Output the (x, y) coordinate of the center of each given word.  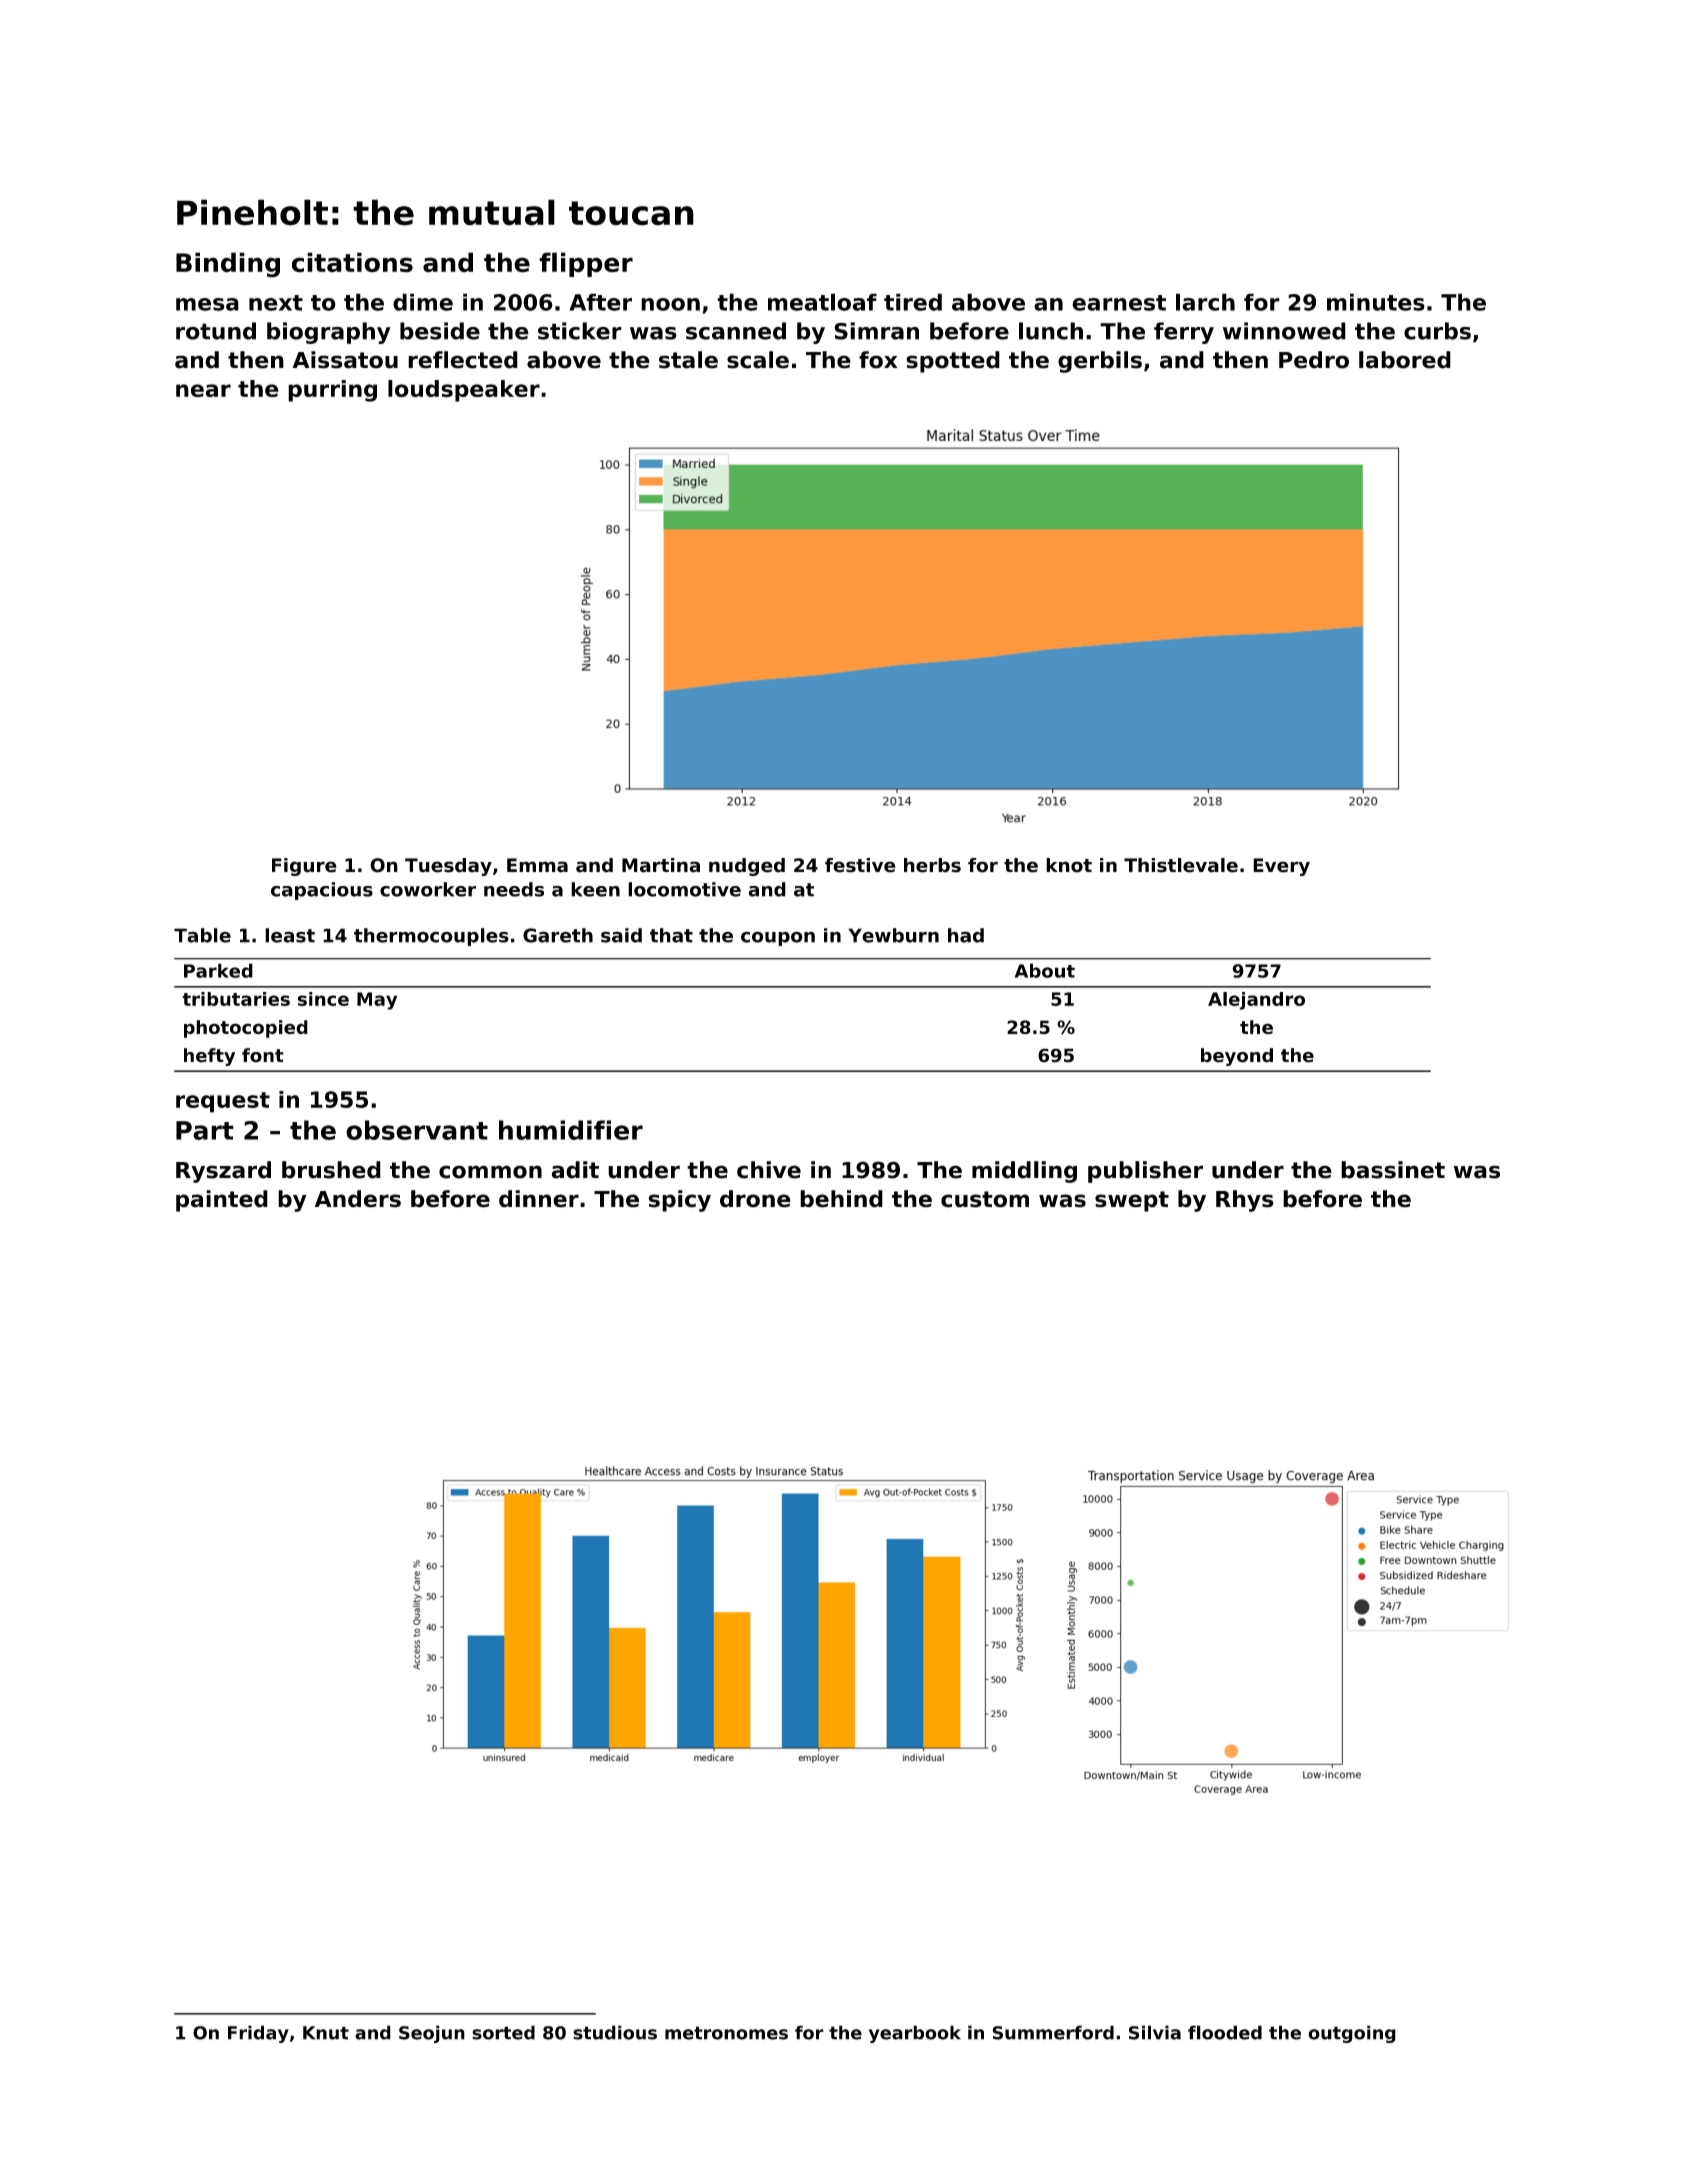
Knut (326, 2033)
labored (1405, 360)
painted (222, 1201)
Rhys (1245, 1201)
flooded (1225, 2032)
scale (758, 360)
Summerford (1053, 2032)
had (966, 935)
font (263, 1055)
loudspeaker (464, 391)
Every (1281, 867)
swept (1132, 1201)
